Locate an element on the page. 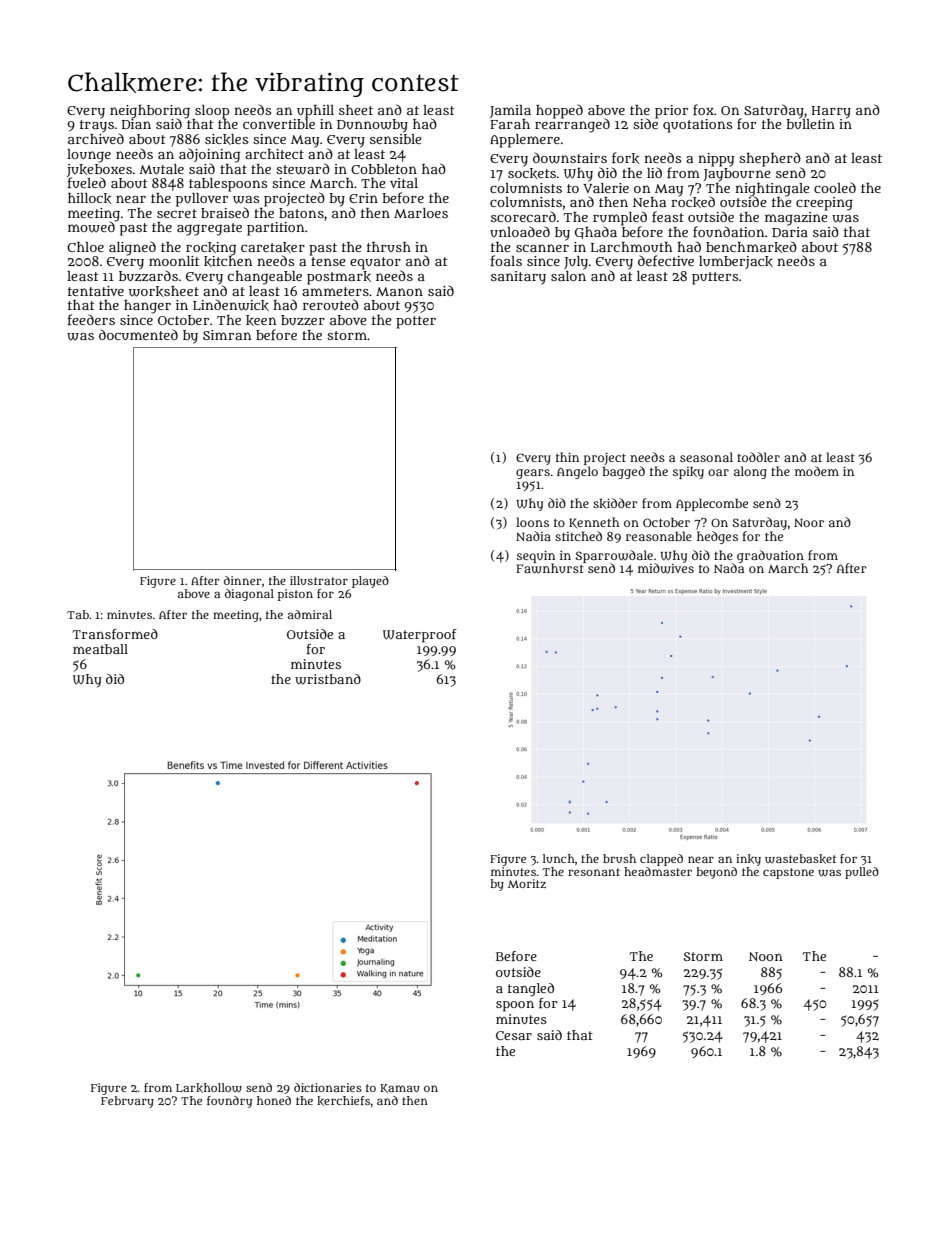 The height and width of the image is (1233, 952). meatball is located at coordinates (100, 649).
